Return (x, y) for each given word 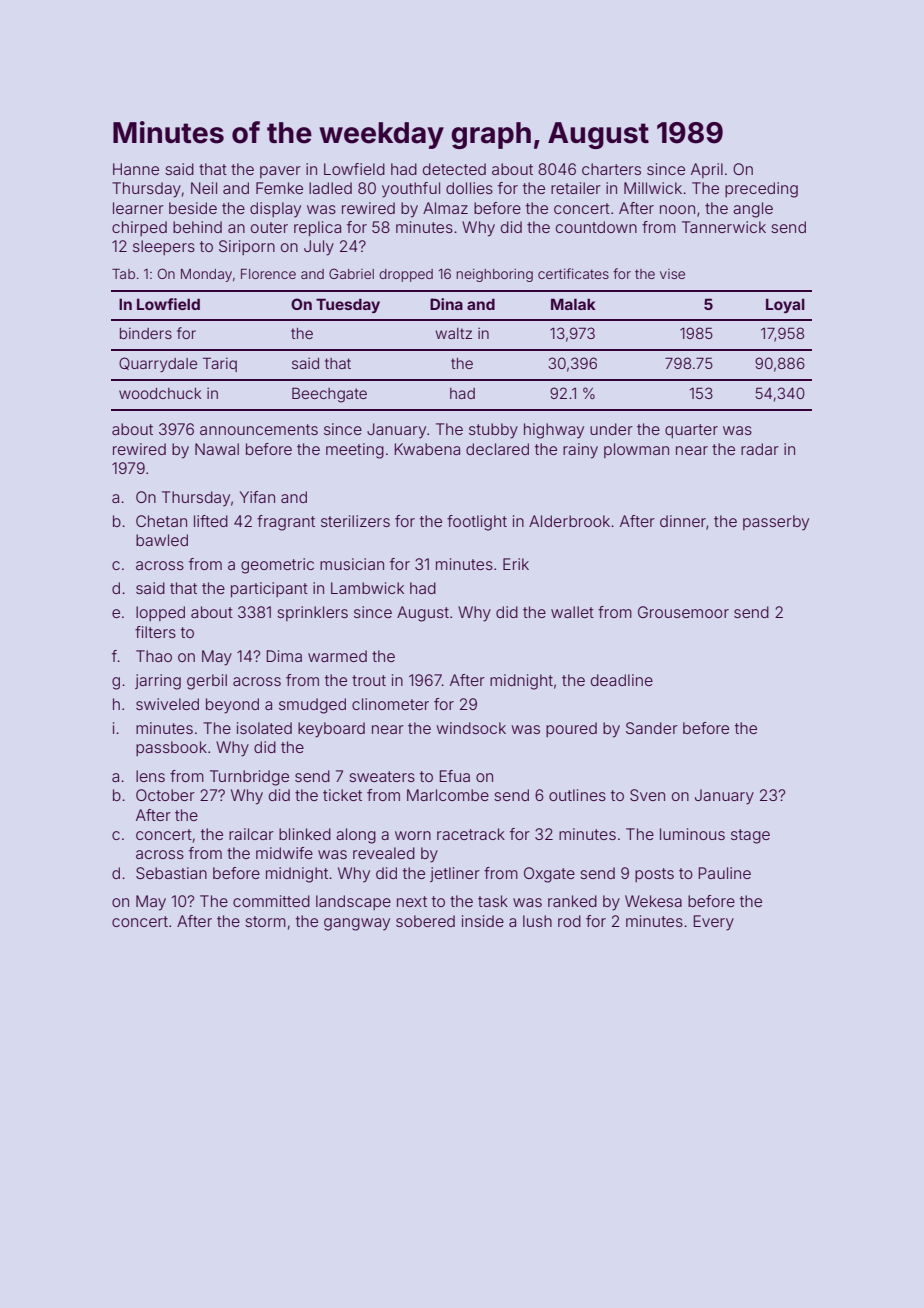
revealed (384, 853)
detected (454, 169)
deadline (622, 680)
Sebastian (171, 873)
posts (654, 875)
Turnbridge (249, 778)
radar (760, 449)
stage (750, 836)
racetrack (471, 834)
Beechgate (329, 395)
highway (554, 431)
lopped (160, 613)
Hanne (136, 169)
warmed (337, 656)
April (707, 170)
